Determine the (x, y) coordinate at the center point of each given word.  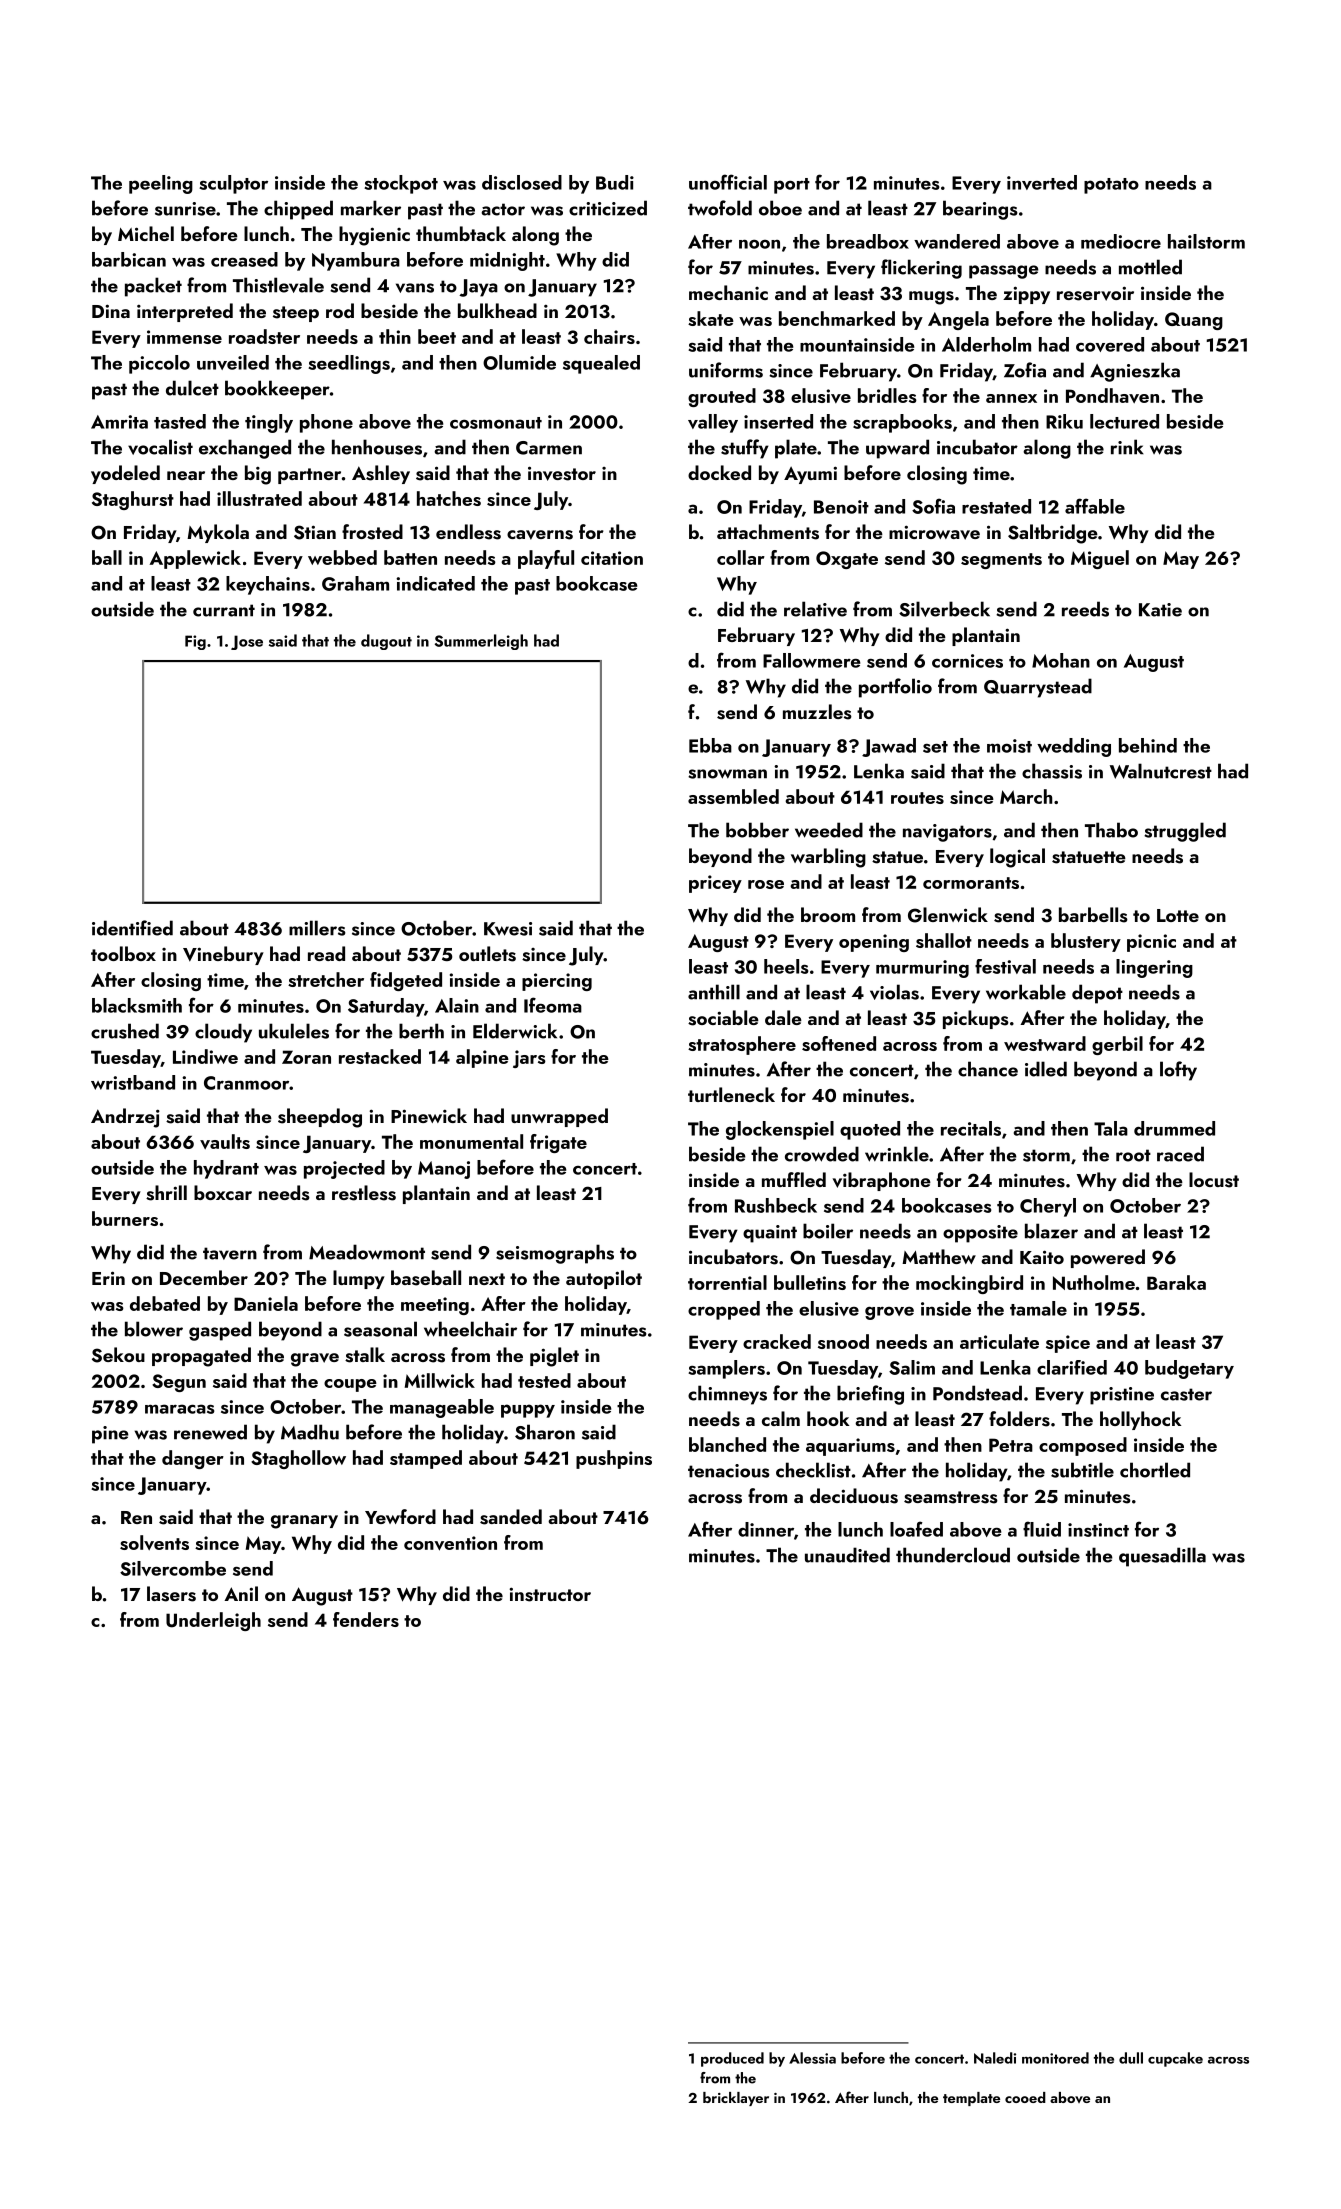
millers (317, 928)
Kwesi (508, 929)
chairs (609, 336)
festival (1005, 966)
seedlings (349, 364)
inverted (1042, 182)
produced (732, 2059)
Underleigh (213, 1621)
